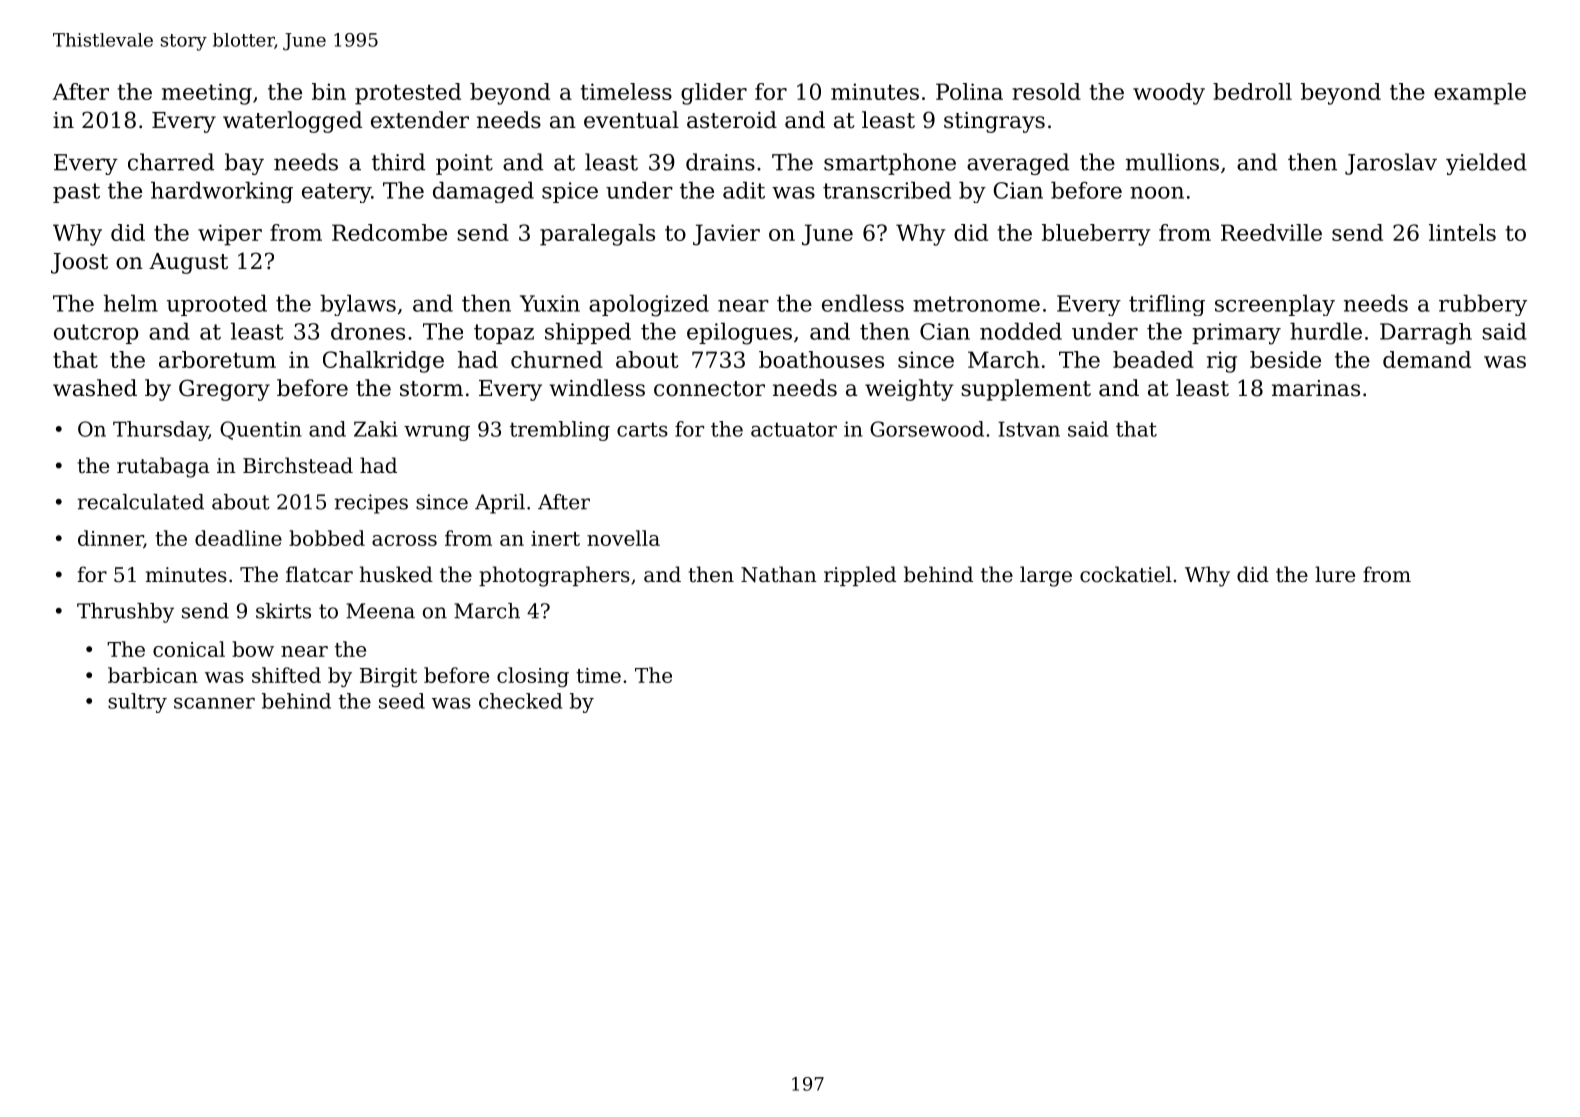  Describe the element at coordinates (1391, 164) in the screenshot. I see `Jaroslav` at that location.
